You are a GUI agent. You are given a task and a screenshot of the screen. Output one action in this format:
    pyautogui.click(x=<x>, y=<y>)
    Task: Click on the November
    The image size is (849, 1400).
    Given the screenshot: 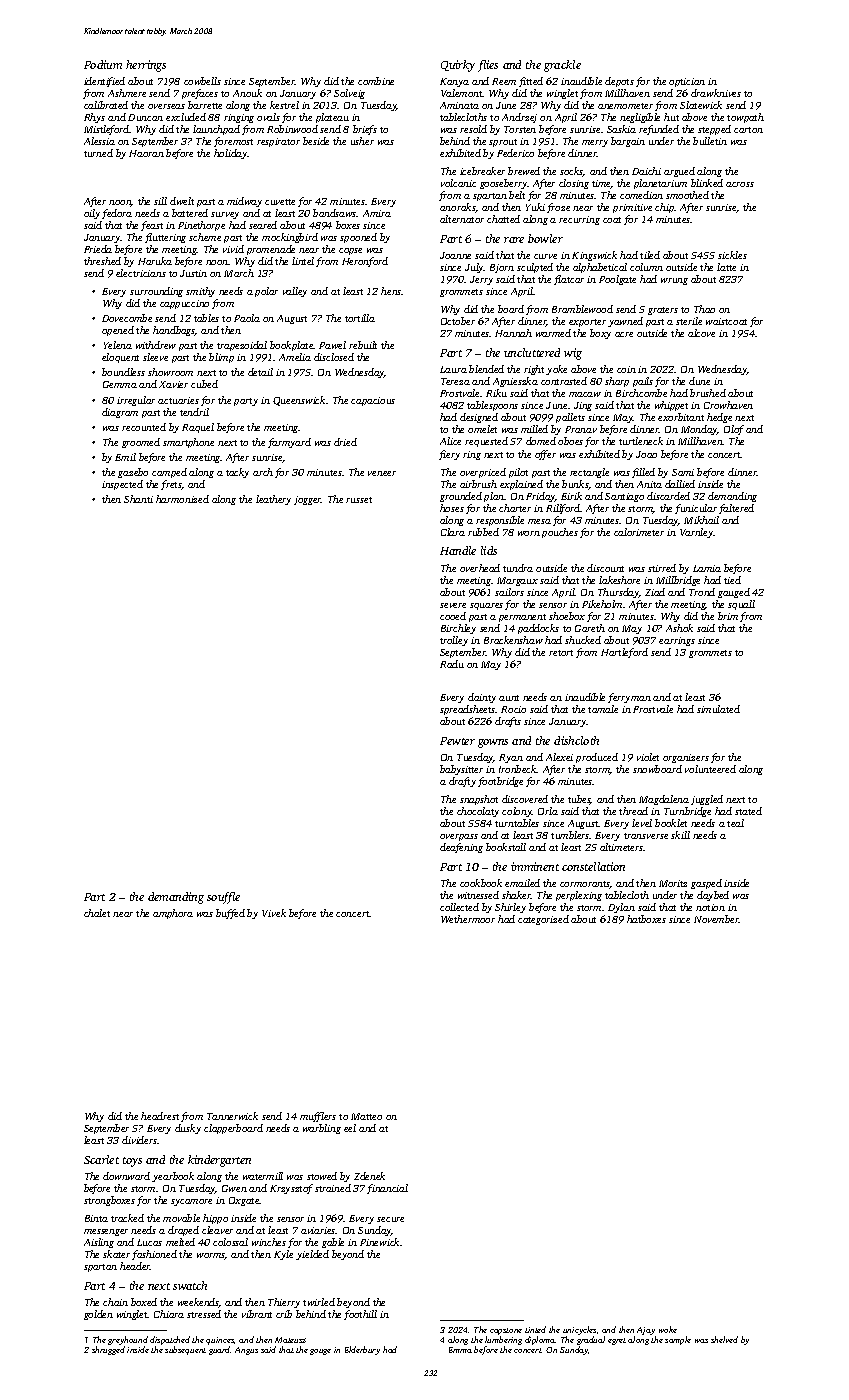 What is the action you would take?
    pyautogui.click(x=716, y=919)
